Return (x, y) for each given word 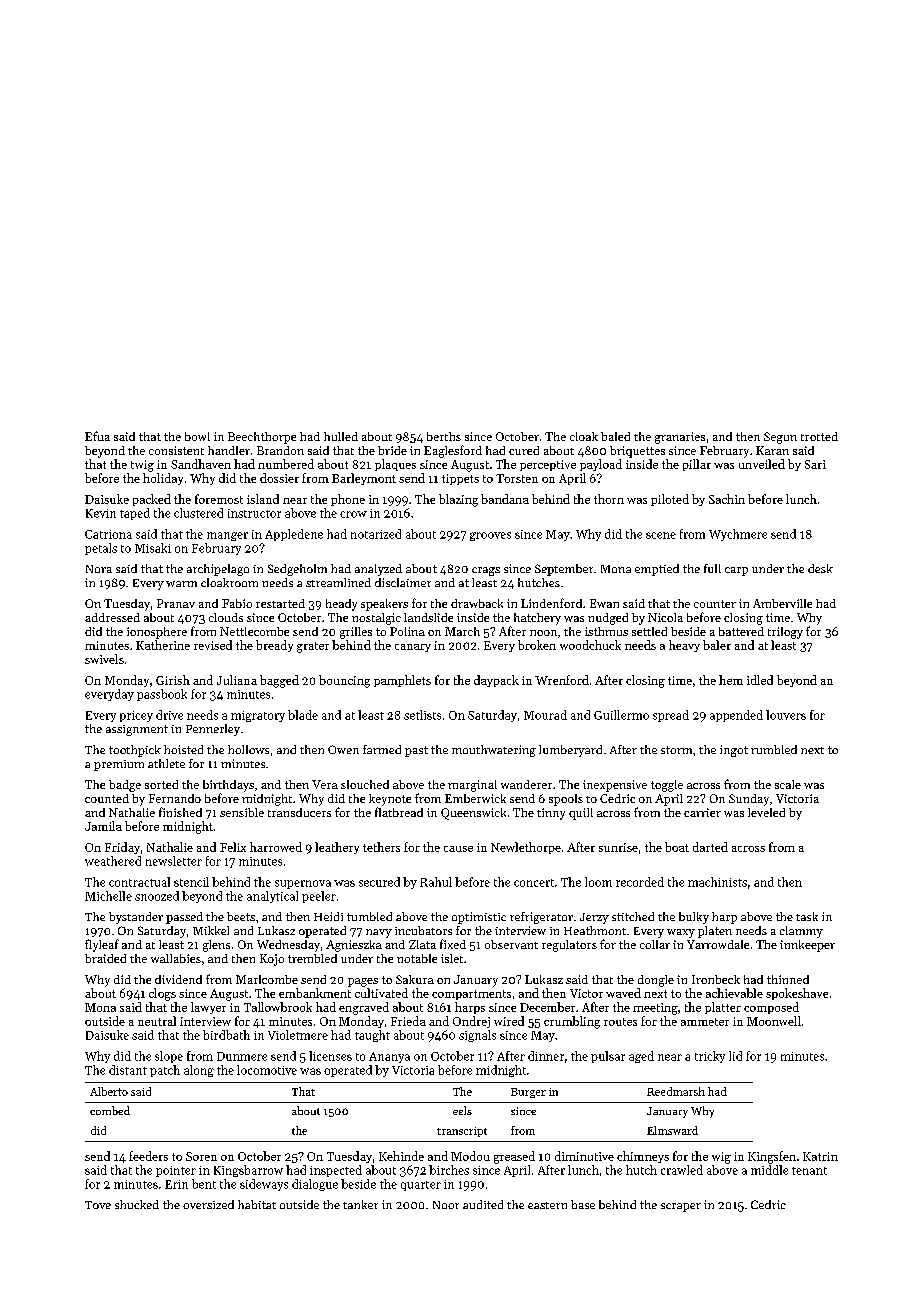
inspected (336, 1171)
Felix (233, 847)
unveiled (762, 464)
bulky (694, 918)
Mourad (545, 715)
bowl (197, 436)
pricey (136, 716)
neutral (157, 1021)
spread (671, 716)
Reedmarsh (676, 1091)
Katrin (820, 1156)
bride (392, 450)
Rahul (436, 882)
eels (462, 1110)
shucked (137, 1204)
